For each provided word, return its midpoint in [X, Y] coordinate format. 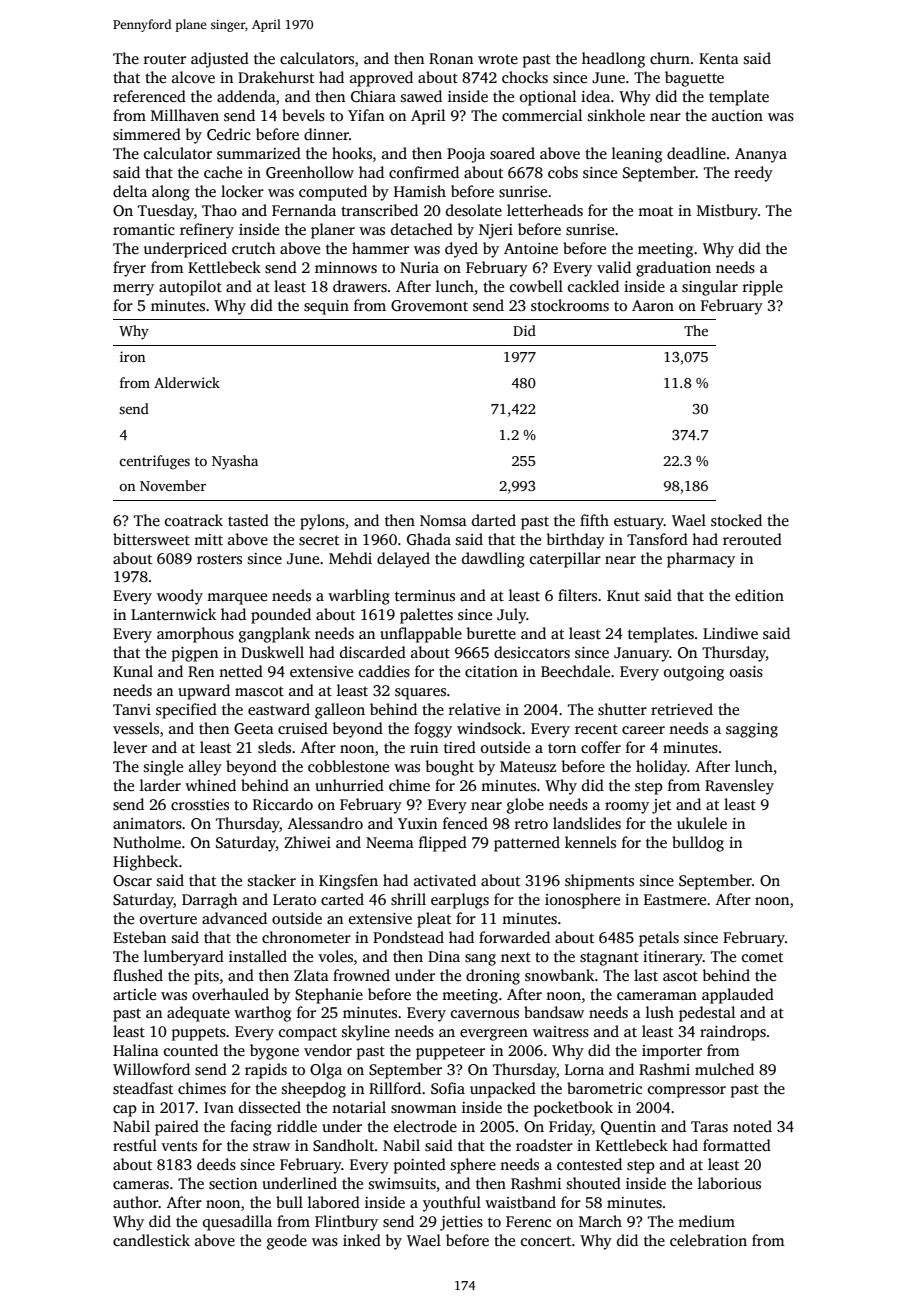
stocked [736, 520]
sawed [421, 96]
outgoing [694, 673]
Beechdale [575, 671]
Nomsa [443, 521]
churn [670, 58]
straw [271, 1146]
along [171, 193]
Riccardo [283, 804]
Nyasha [235, 462]
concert [546, 1241]
